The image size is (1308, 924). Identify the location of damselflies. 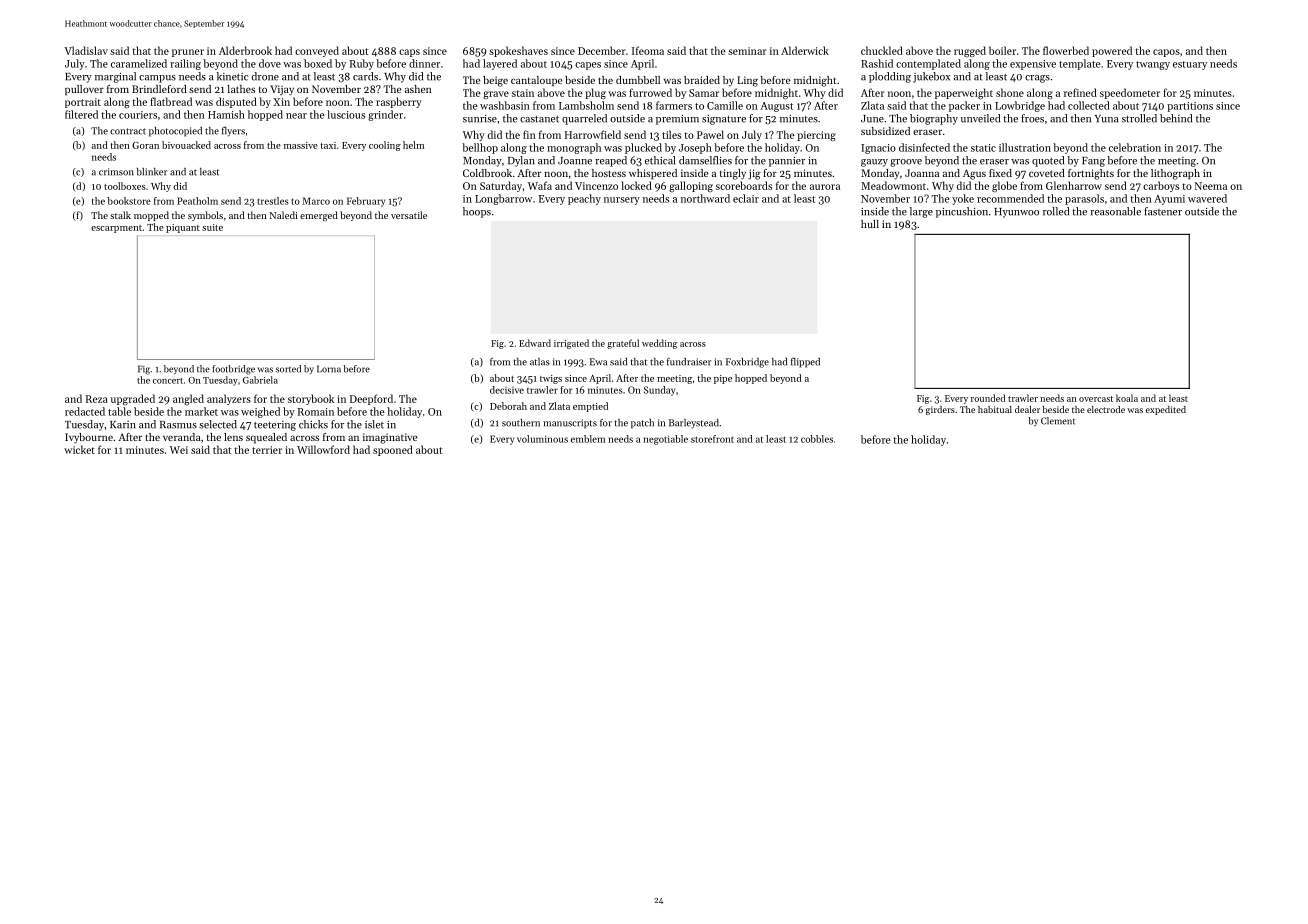
(705, 160).
